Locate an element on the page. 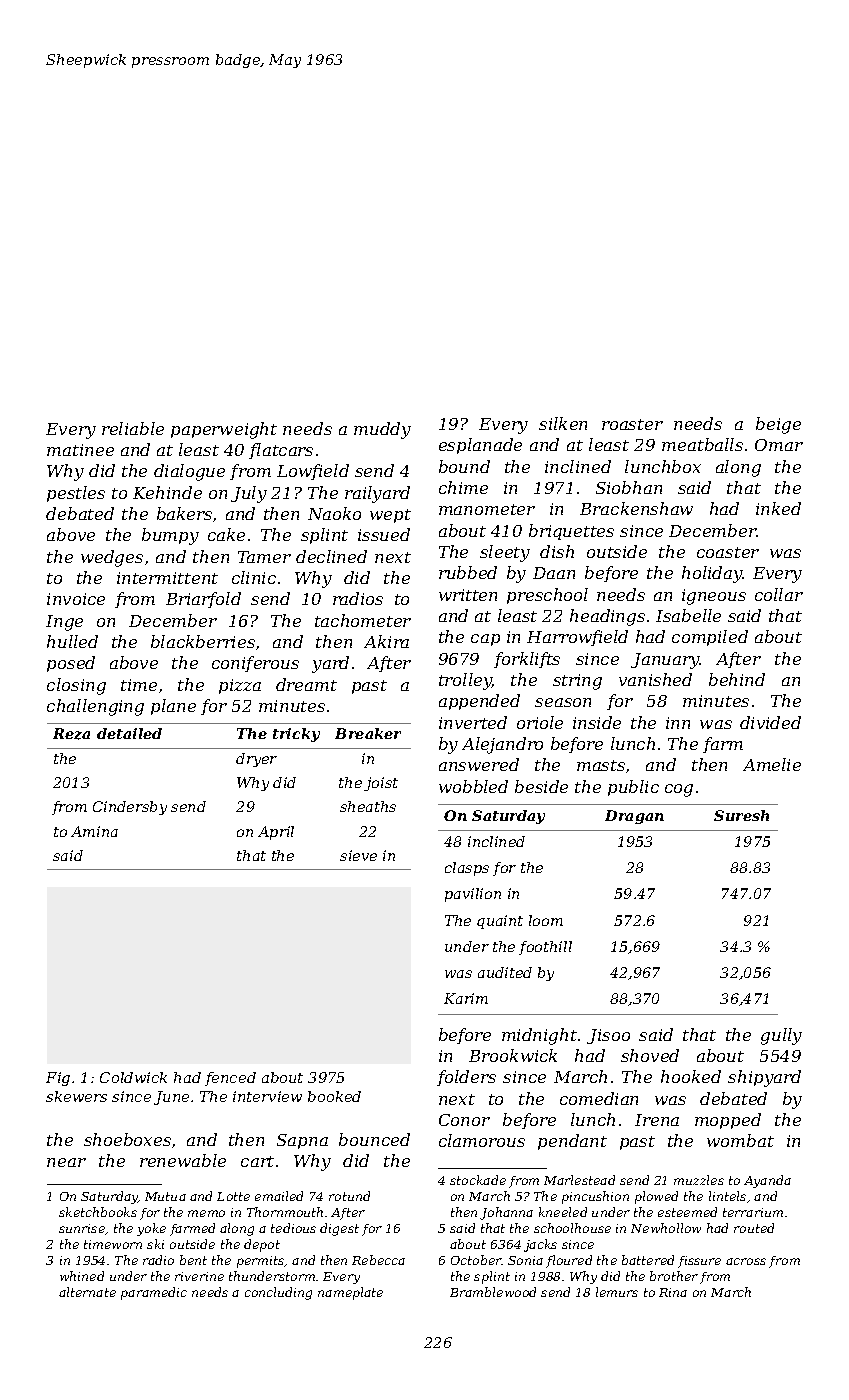 This document has height=1400, width=849. closing is located at coordinates (76, 686).
